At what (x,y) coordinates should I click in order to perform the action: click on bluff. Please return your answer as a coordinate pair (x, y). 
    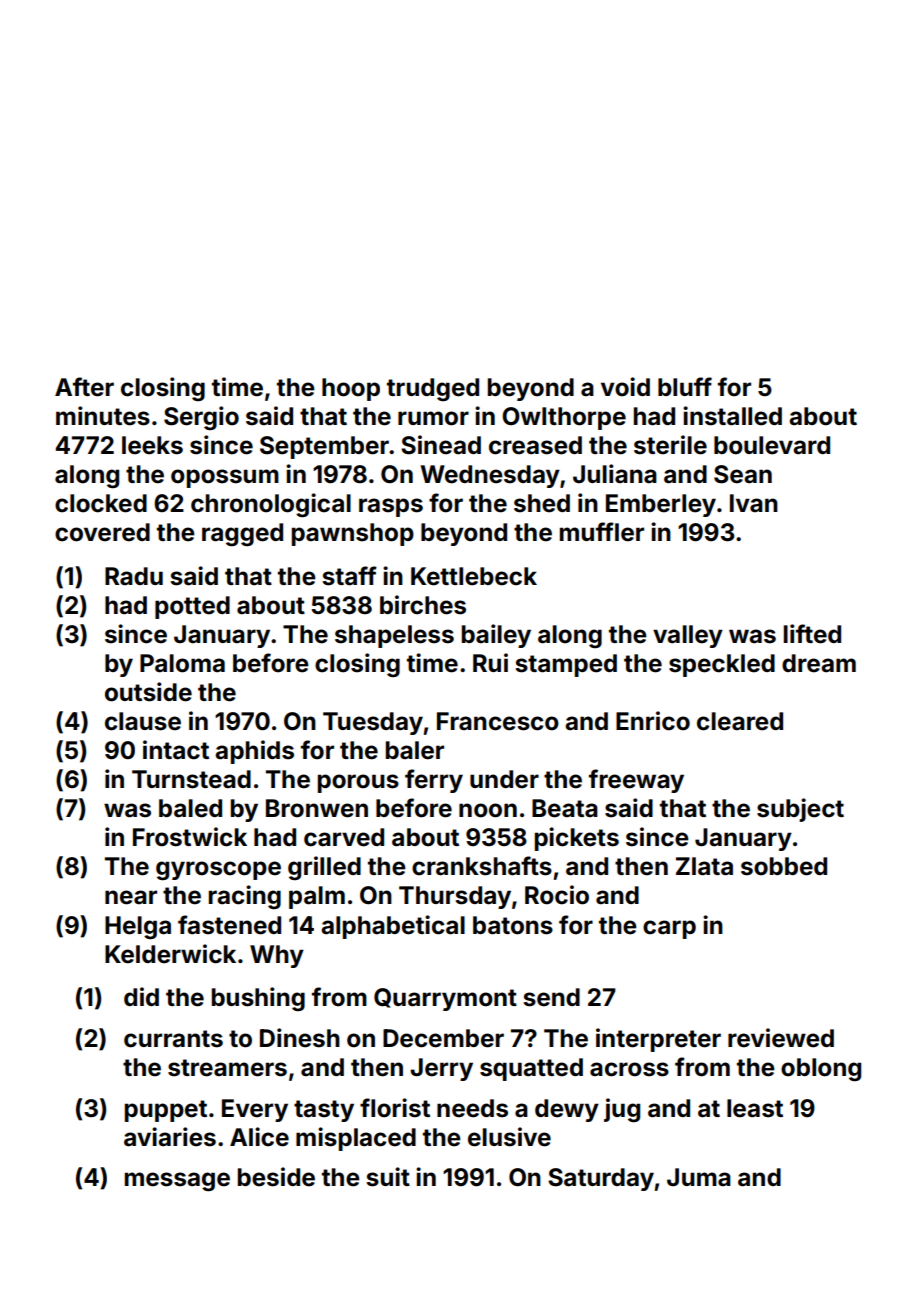
    Looking at the image, I should click on (685, 386).
